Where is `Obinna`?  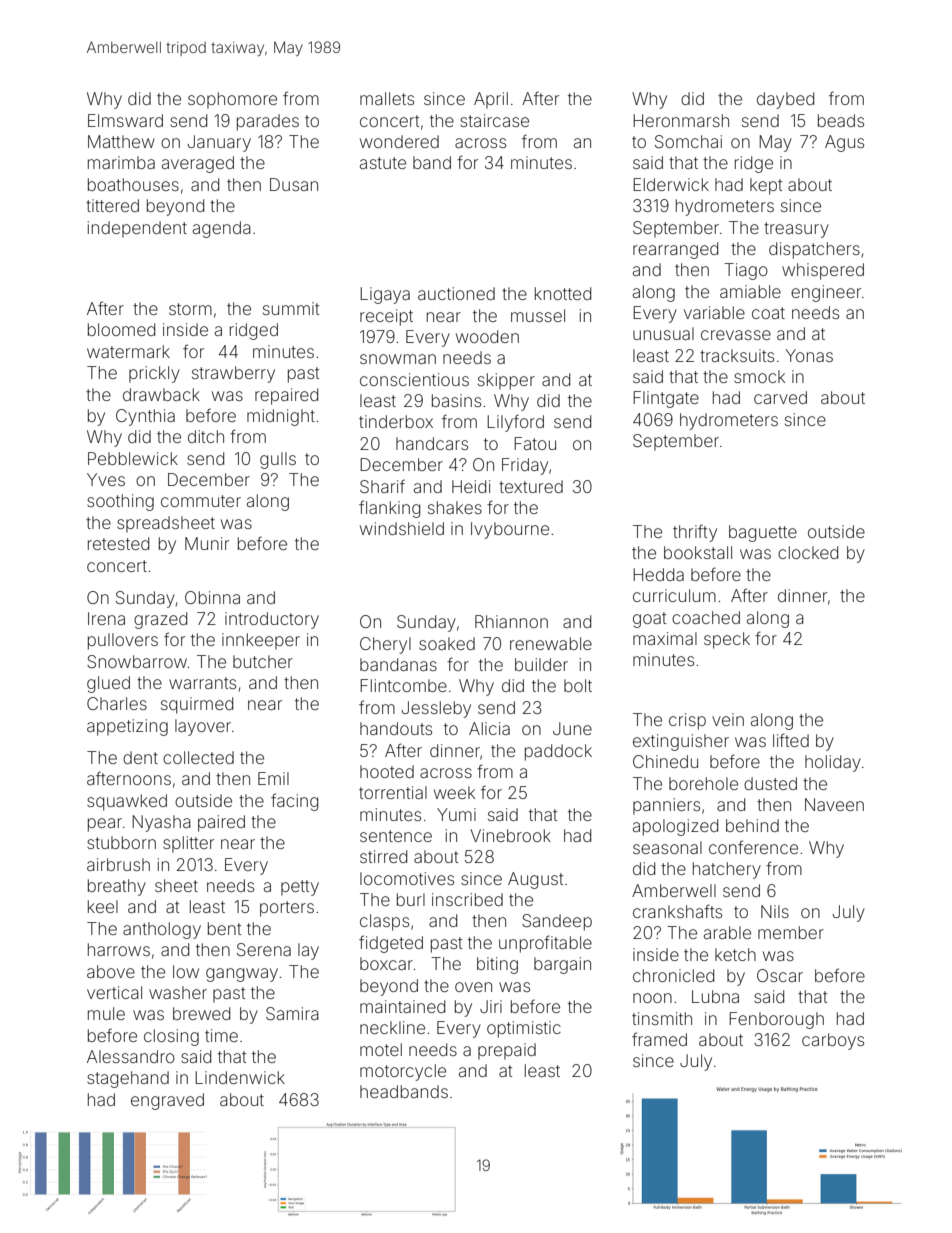
Obinna is located at coordinates (212, 597).
